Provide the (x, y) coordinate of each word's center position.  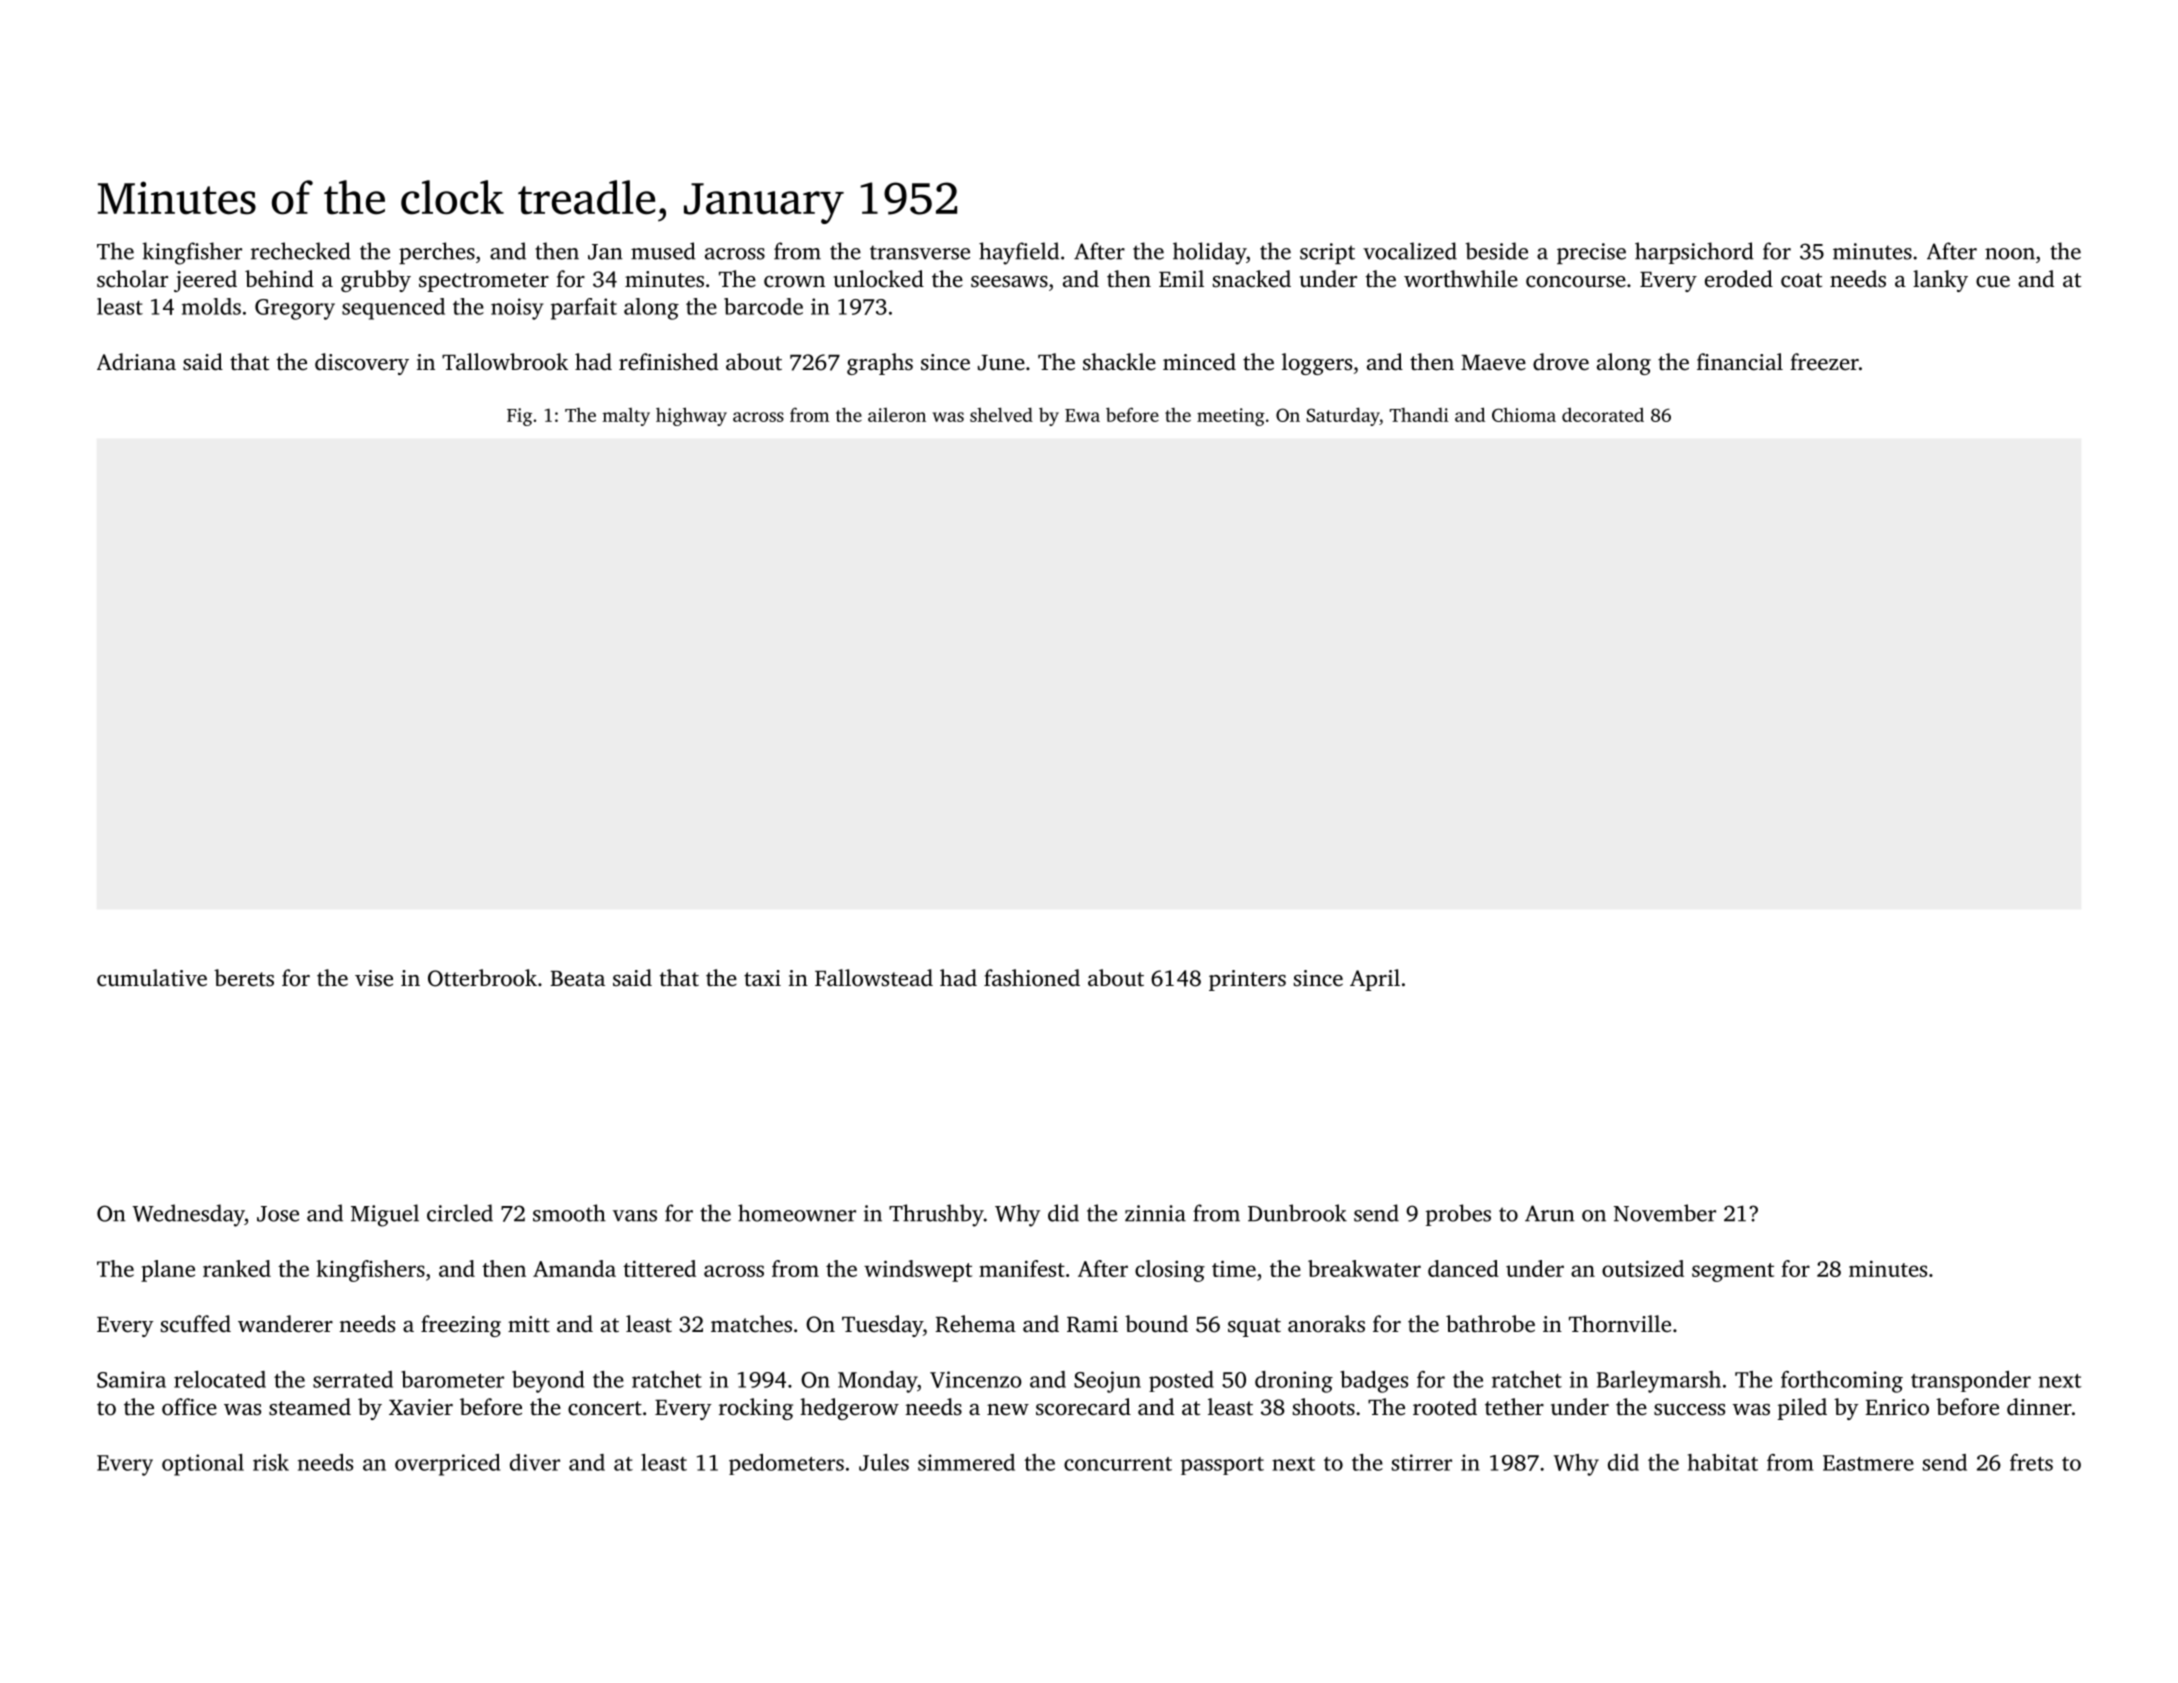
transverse (920, 252)
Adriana (136, 361)
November (1665, 1213)
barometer (452, 1379)
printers (1247, 980)
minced (1199, 362)
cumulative (152, 978)
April (1375, 980)
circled (460, 1213)
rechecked (301, 251)
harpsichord (1694, 253)
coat (1801, 280)
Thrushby (936, 1215)
